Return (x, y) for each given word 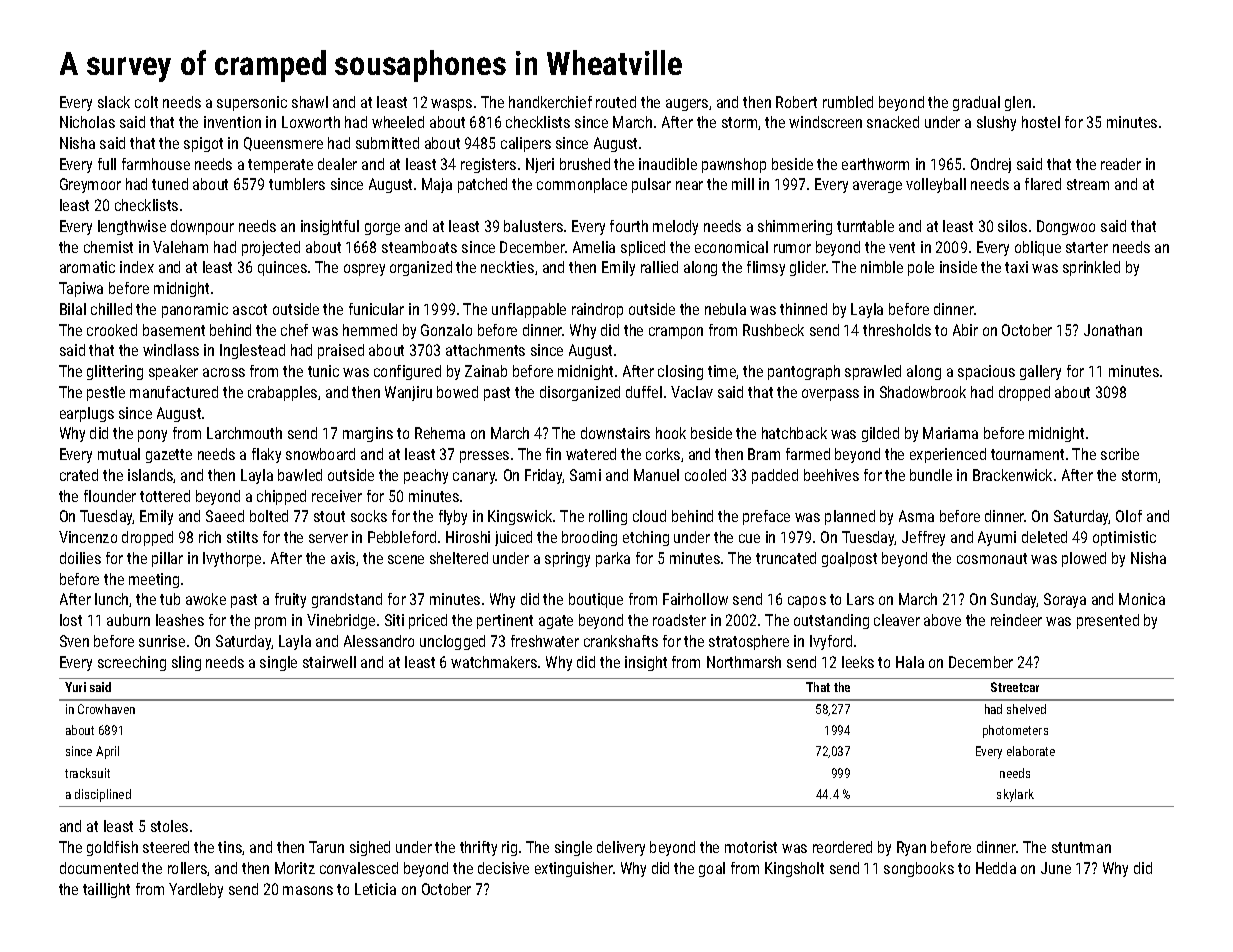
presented (1108, 621)
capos (807, 602)
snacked (893, 122)
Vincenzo (88, 537)
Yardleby (196, 890)
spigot (203, 144)
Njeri (540, 165)
